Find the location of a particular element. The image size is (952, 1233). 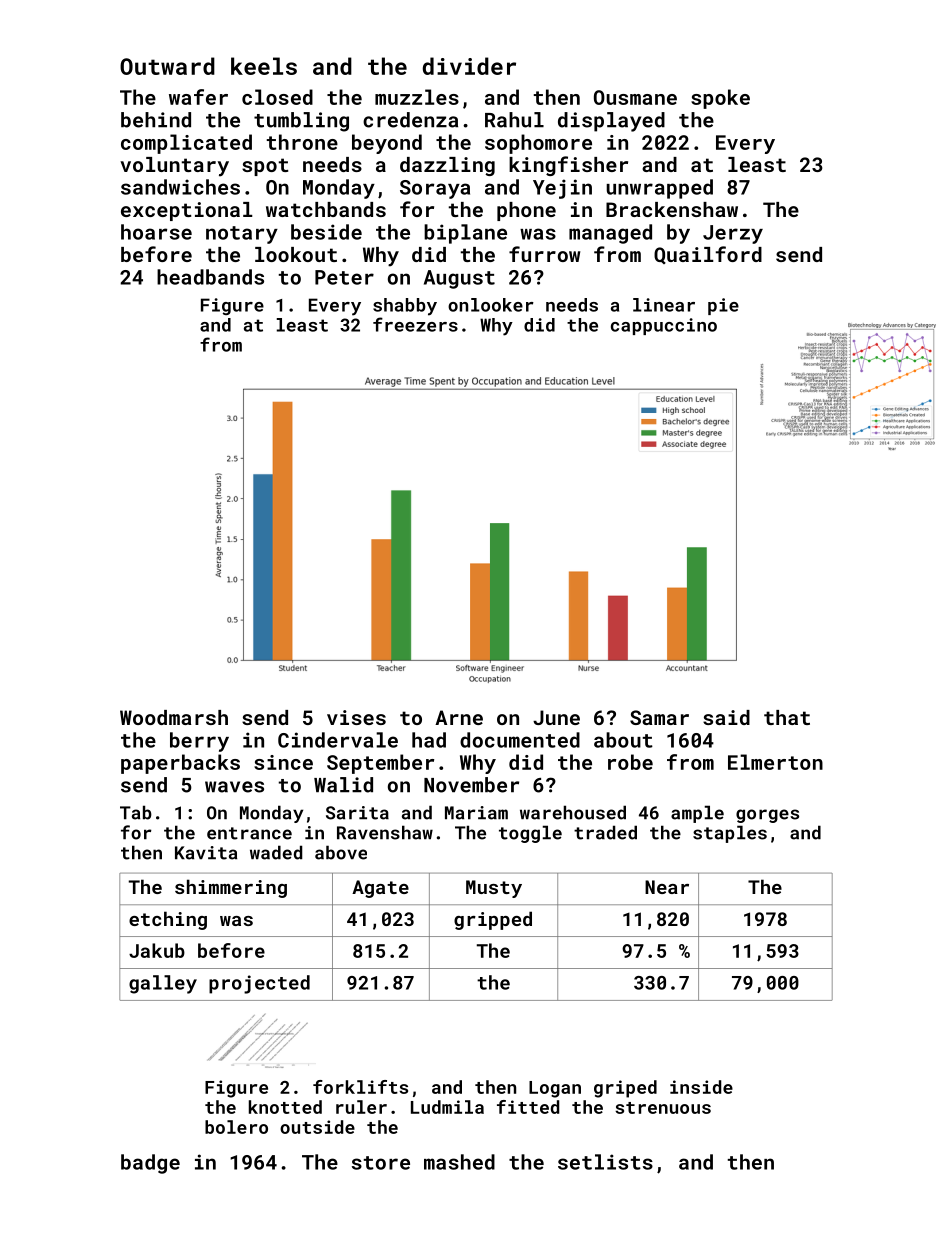

Ousmane is located at coordinates (635, 97).
